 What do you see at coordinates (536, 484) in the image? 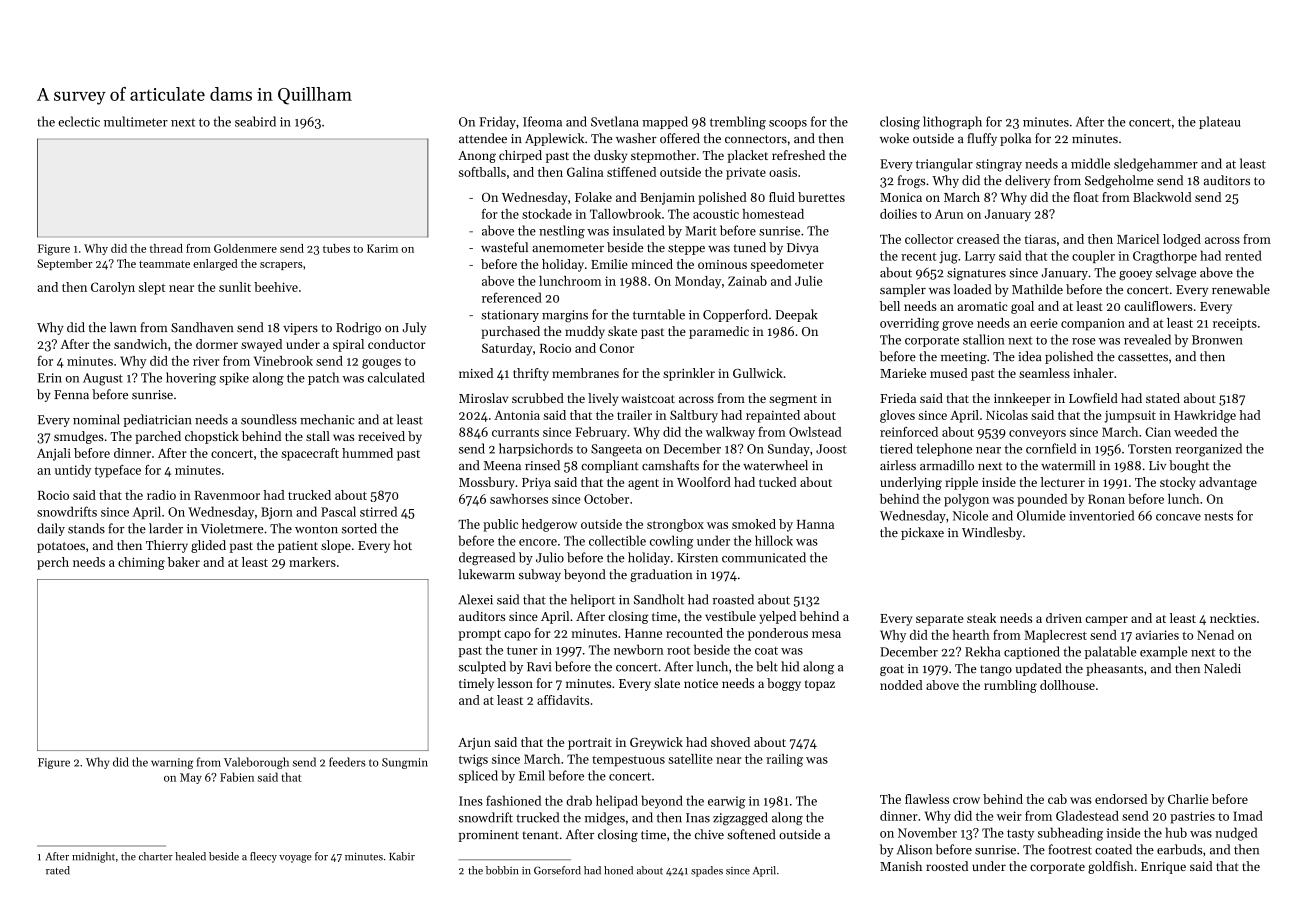
I see `Priya` at bounding box center [536, 484].
